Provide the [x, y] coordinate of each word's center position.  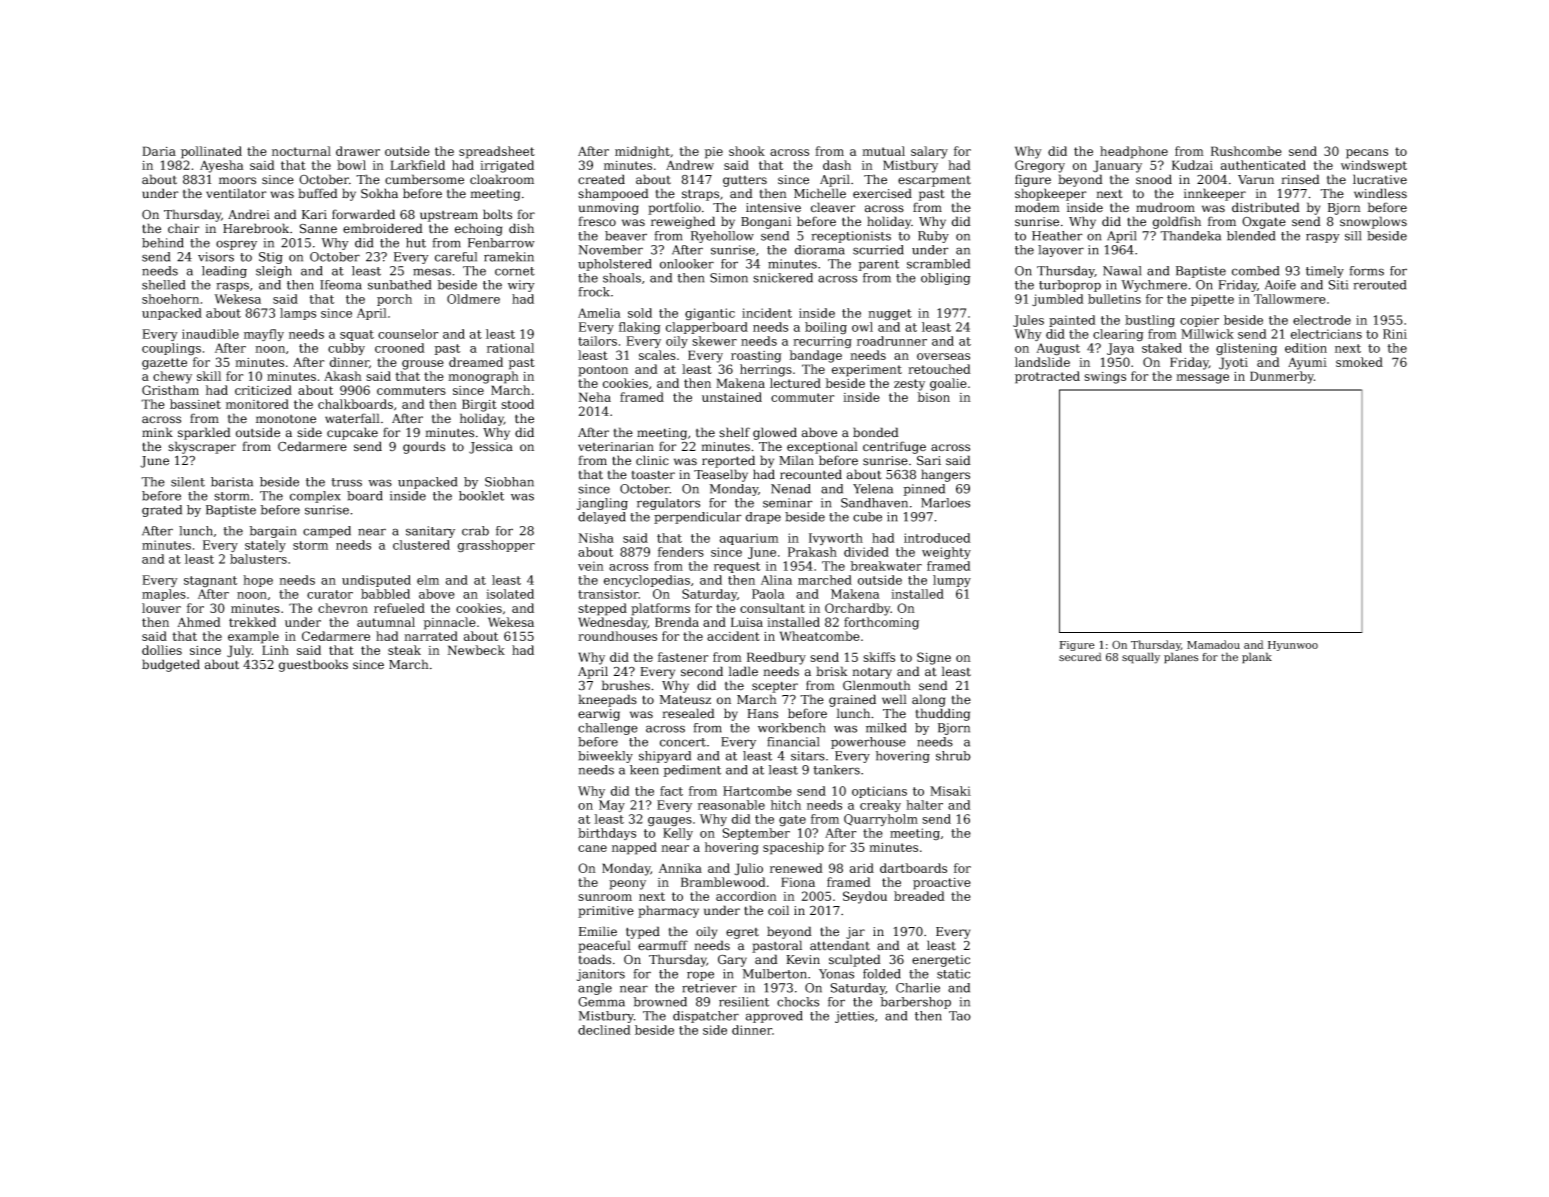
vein [591, 566]
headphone [1134, 152]
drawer [358, 151]
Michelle [820, 193]
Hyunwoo [1293, 646]
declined [604, 1030]
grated [162, 511]
